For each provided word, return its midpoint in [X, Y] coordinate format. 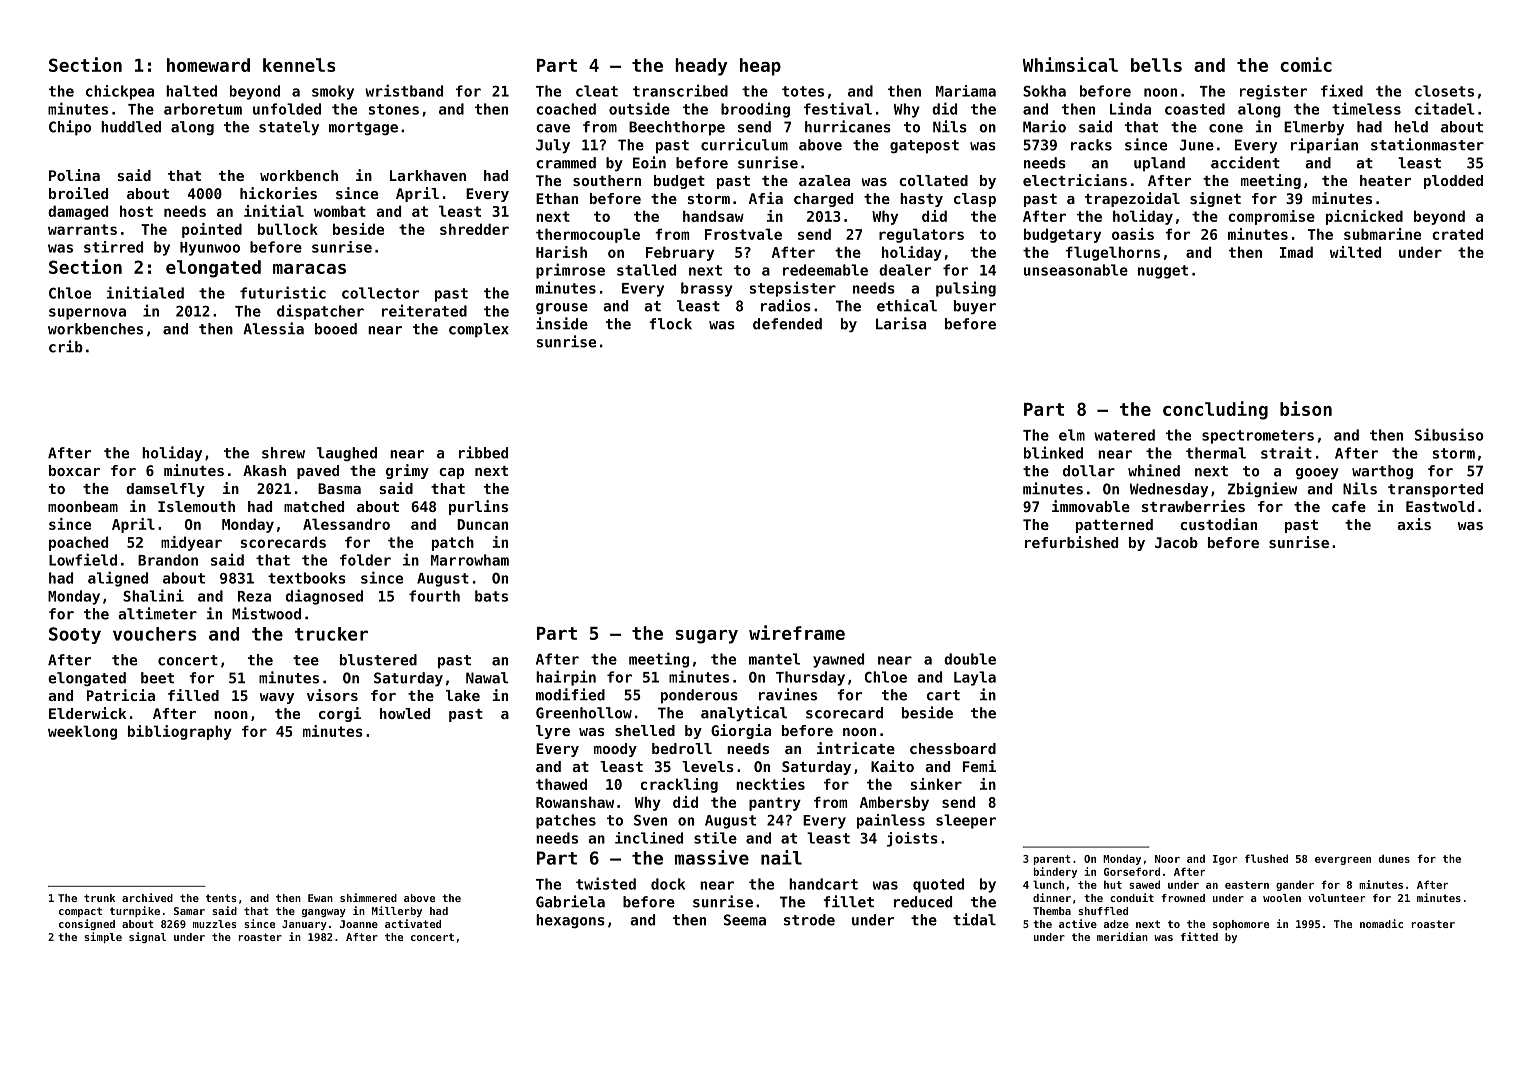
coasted [1195, 109]
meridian [1122, 936]
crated [1457, 234]
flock [671, 324]
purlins [478, 507]
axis [1414, 524]
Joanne [359, 924]
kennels [299, 65]
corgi [340, 714]
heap [760, 67]
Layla [975, 678]
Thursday [810, 678]
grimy [407, 471]
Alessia [273, 328]
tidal [974, 919]
